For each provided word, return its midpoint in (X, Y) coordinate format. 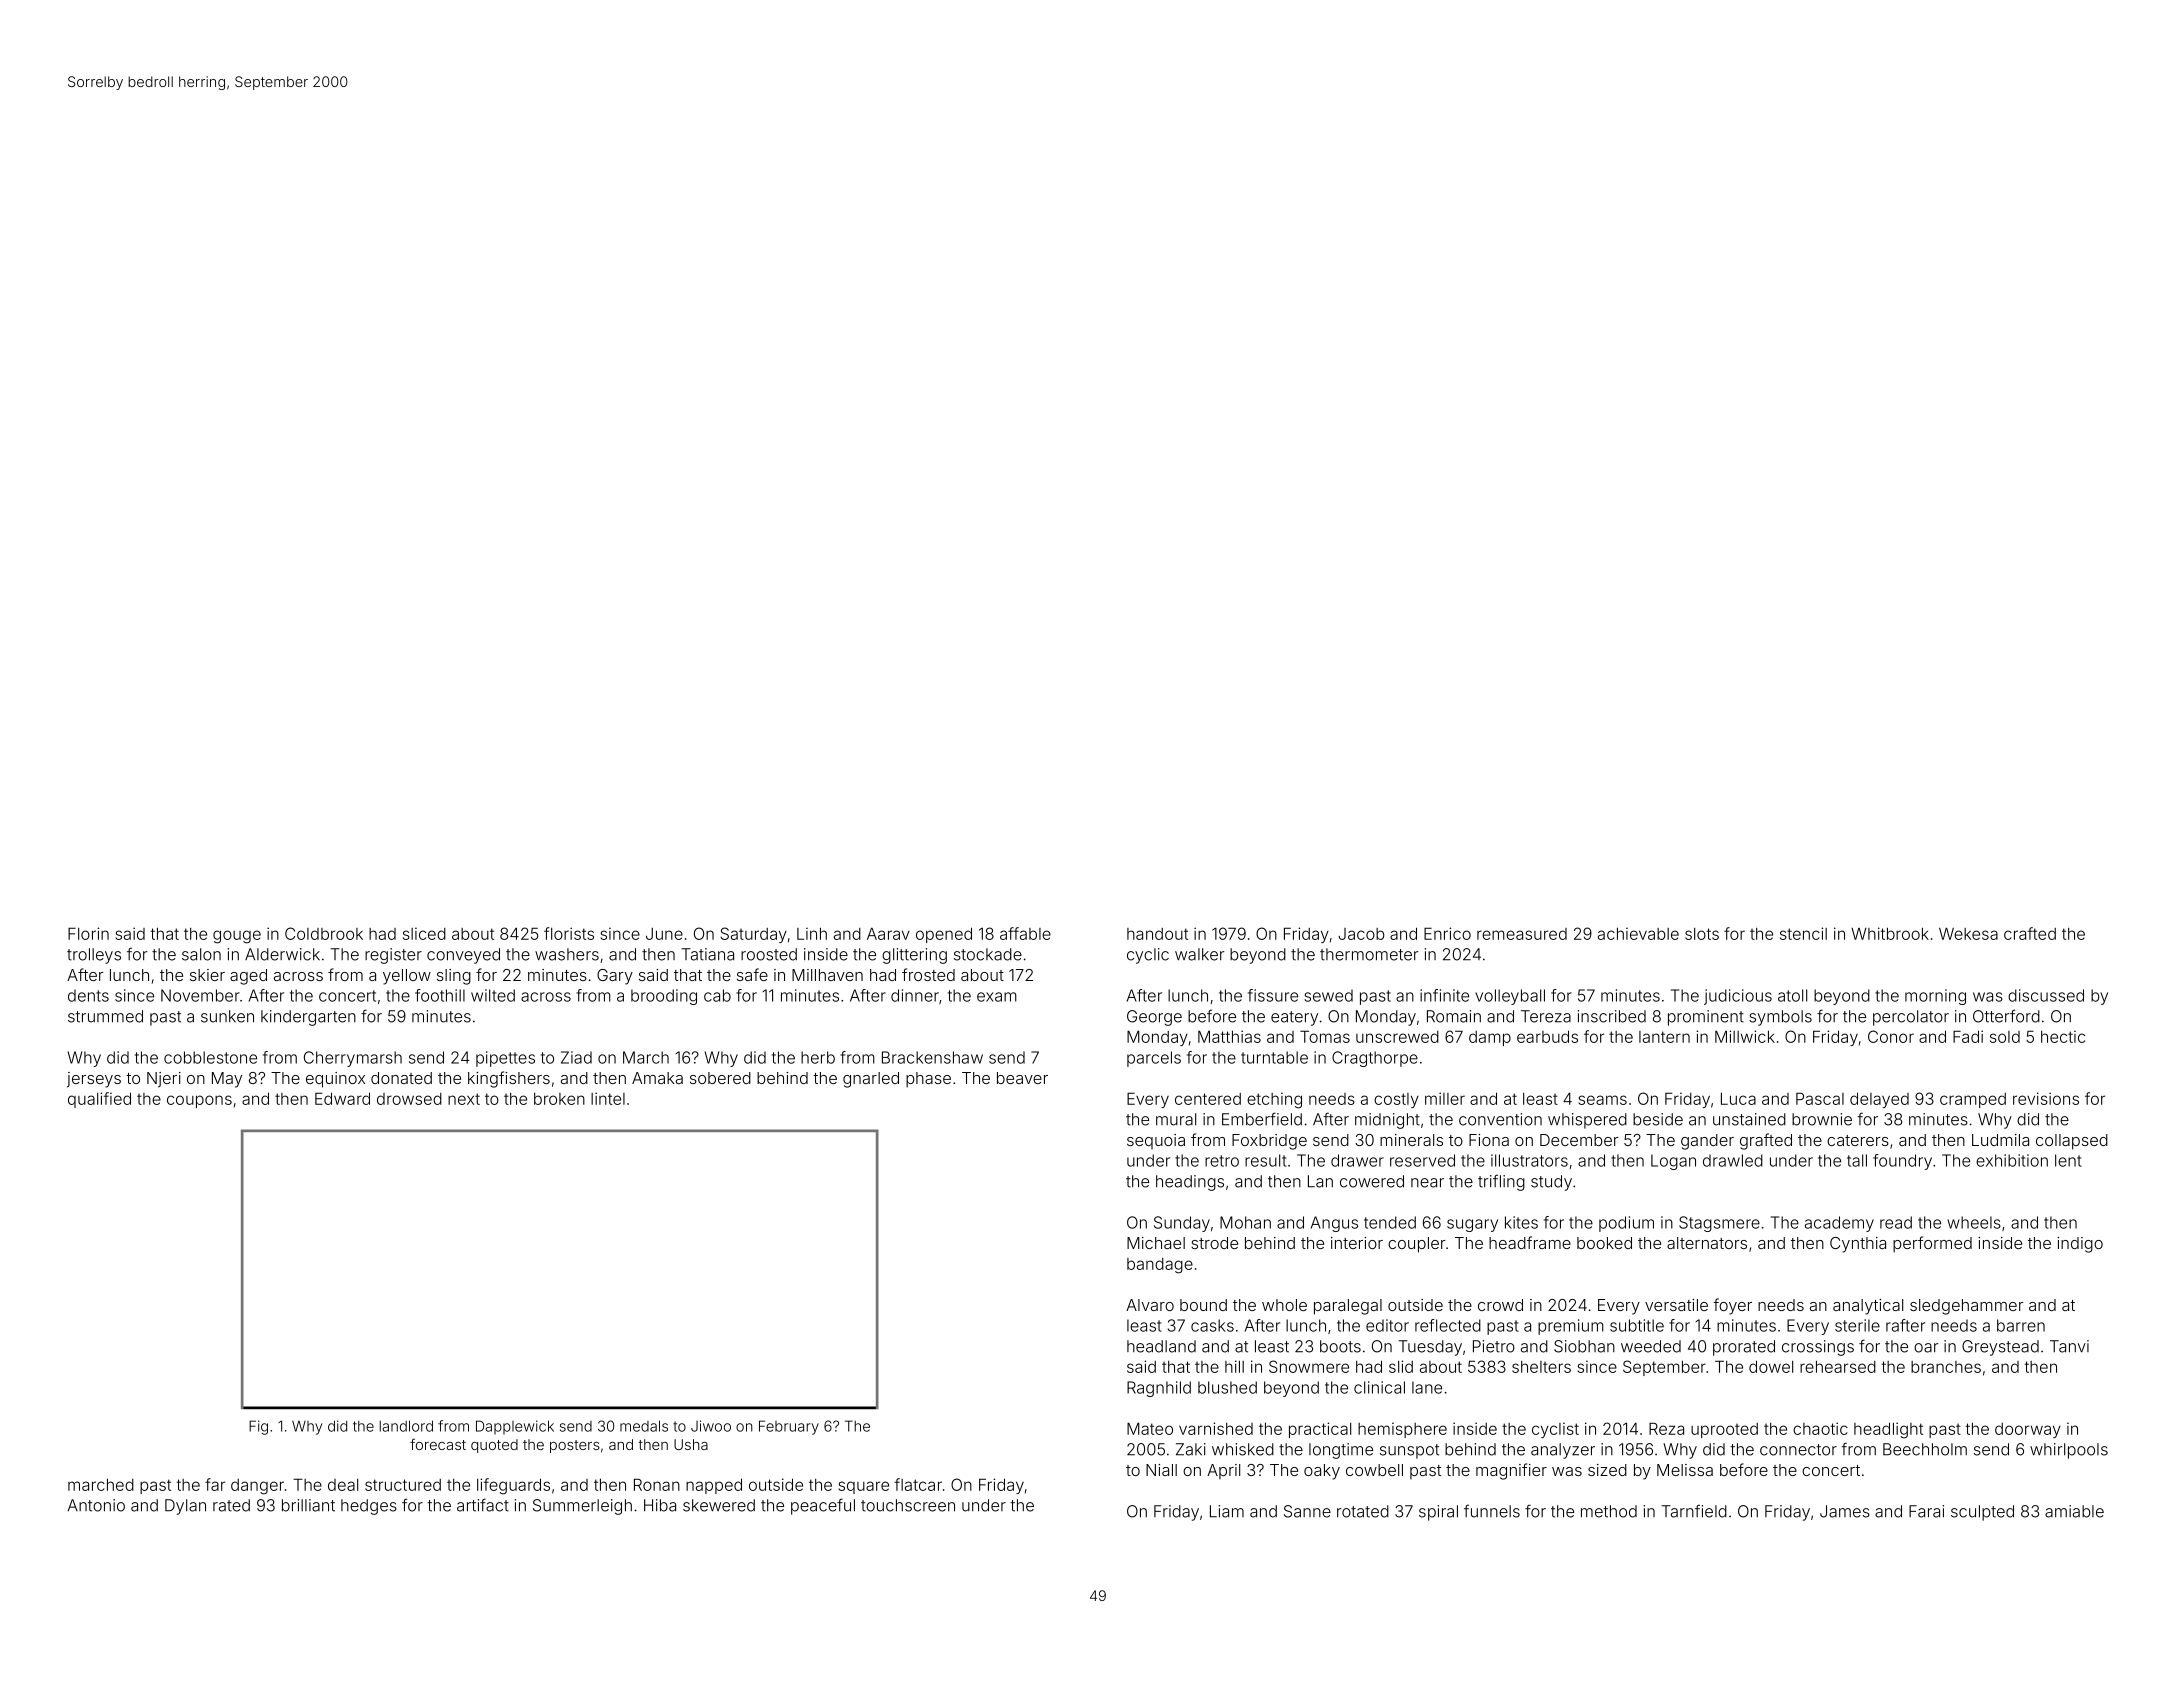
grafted (1766, 1141)
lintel (608, 1098)
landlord (406, 1426)
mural (1176, 1119)
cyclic (1148, 956)
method (1609, 1511)
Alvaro (1150, 1305)
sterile (1857, 1325)
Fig (258, 1427)
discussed (2046, 995)
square (864, 1487)
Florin (88, 933)
